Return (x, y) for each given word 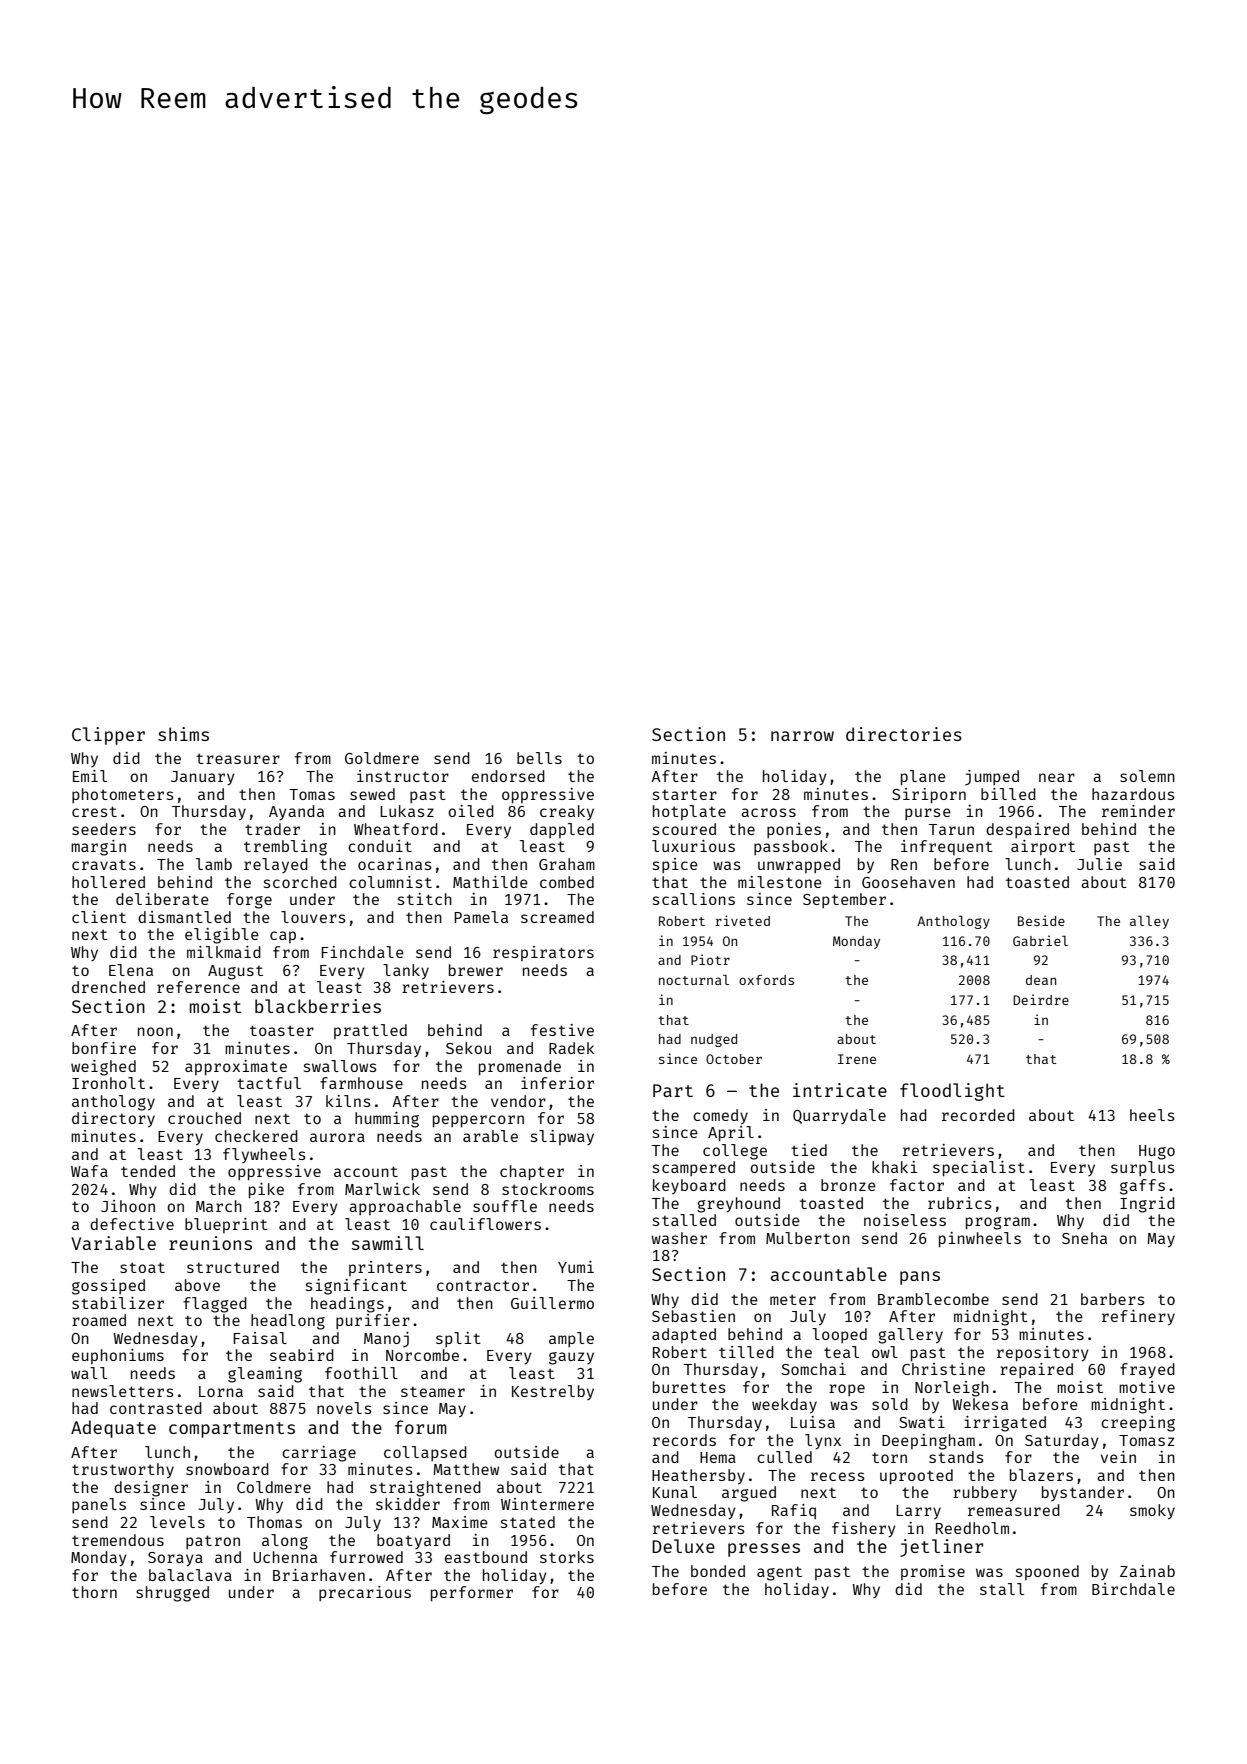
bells (539, 758)
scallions (694, 899)
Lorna (221, 1391)
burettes (689, 1387)
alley (1149, 922)
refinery (1138, 1318)
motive (1147, 1387)
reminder (1138, 811)
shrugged (172, 1594)
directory (113, 1120)
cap (283, 937)
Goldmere (382, 758)
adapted (684, 1335)
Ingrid (1147, 1205)
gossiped (108, 1287)
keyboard (689, 1187)
